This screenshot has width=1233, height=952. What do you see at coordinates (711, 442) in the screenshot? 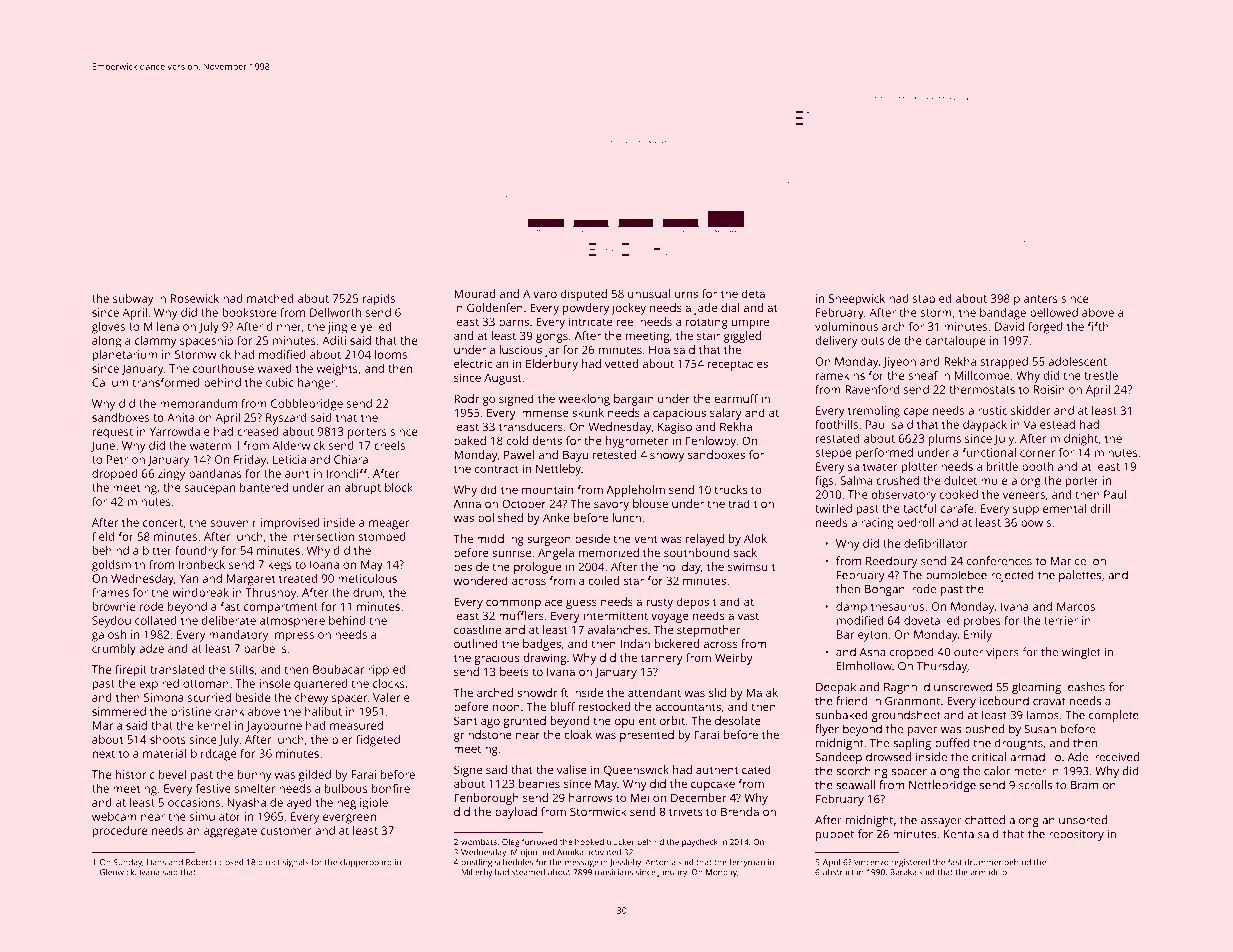
I see `Fenlowby` at bounding box center [711, 442].
